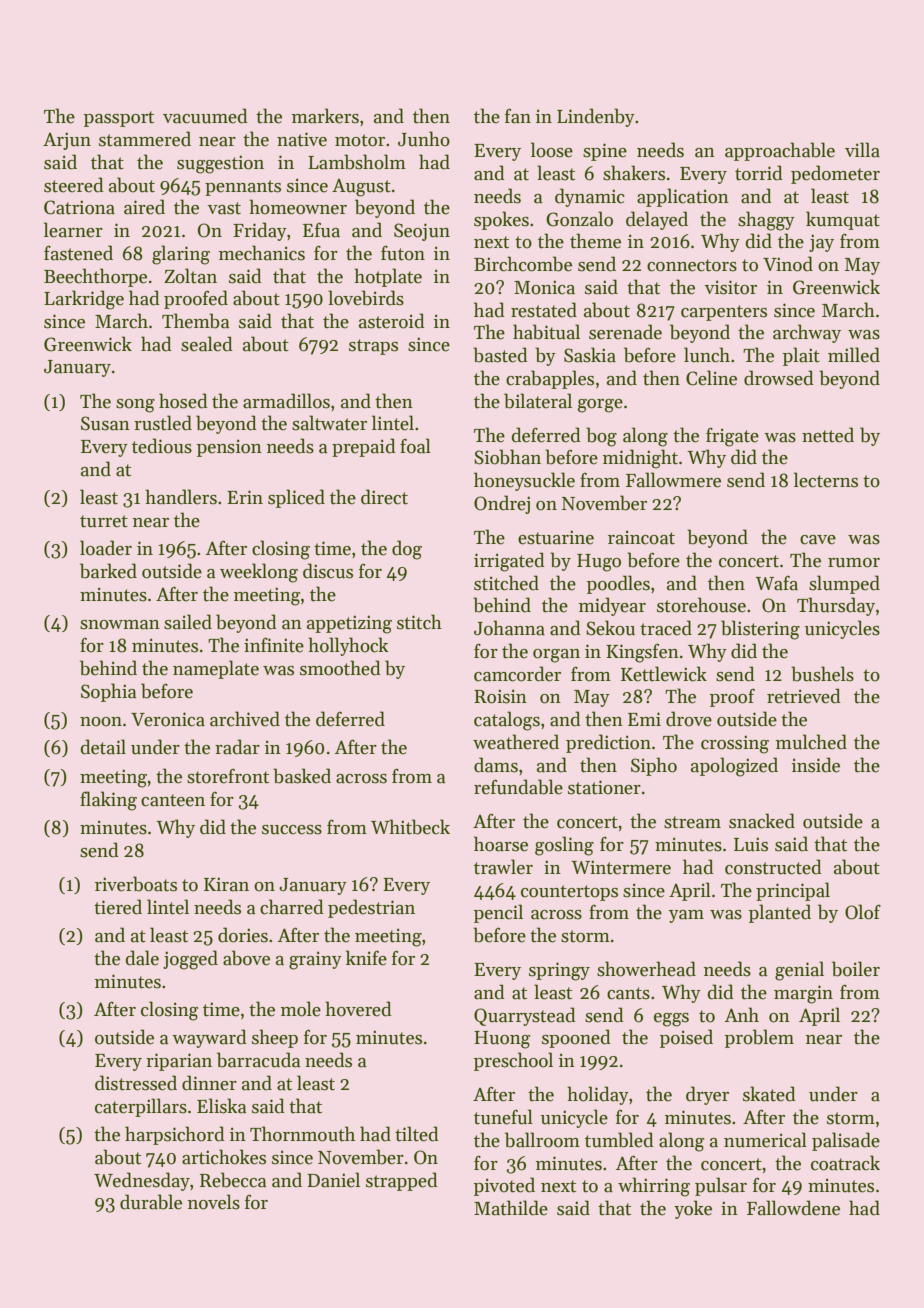 Image resolution: width=924 pixels, height=1308 pixels. What do you see at coordinates (826, 480) in the image?
I see `lecterns` at bounding box center [826, 480].
